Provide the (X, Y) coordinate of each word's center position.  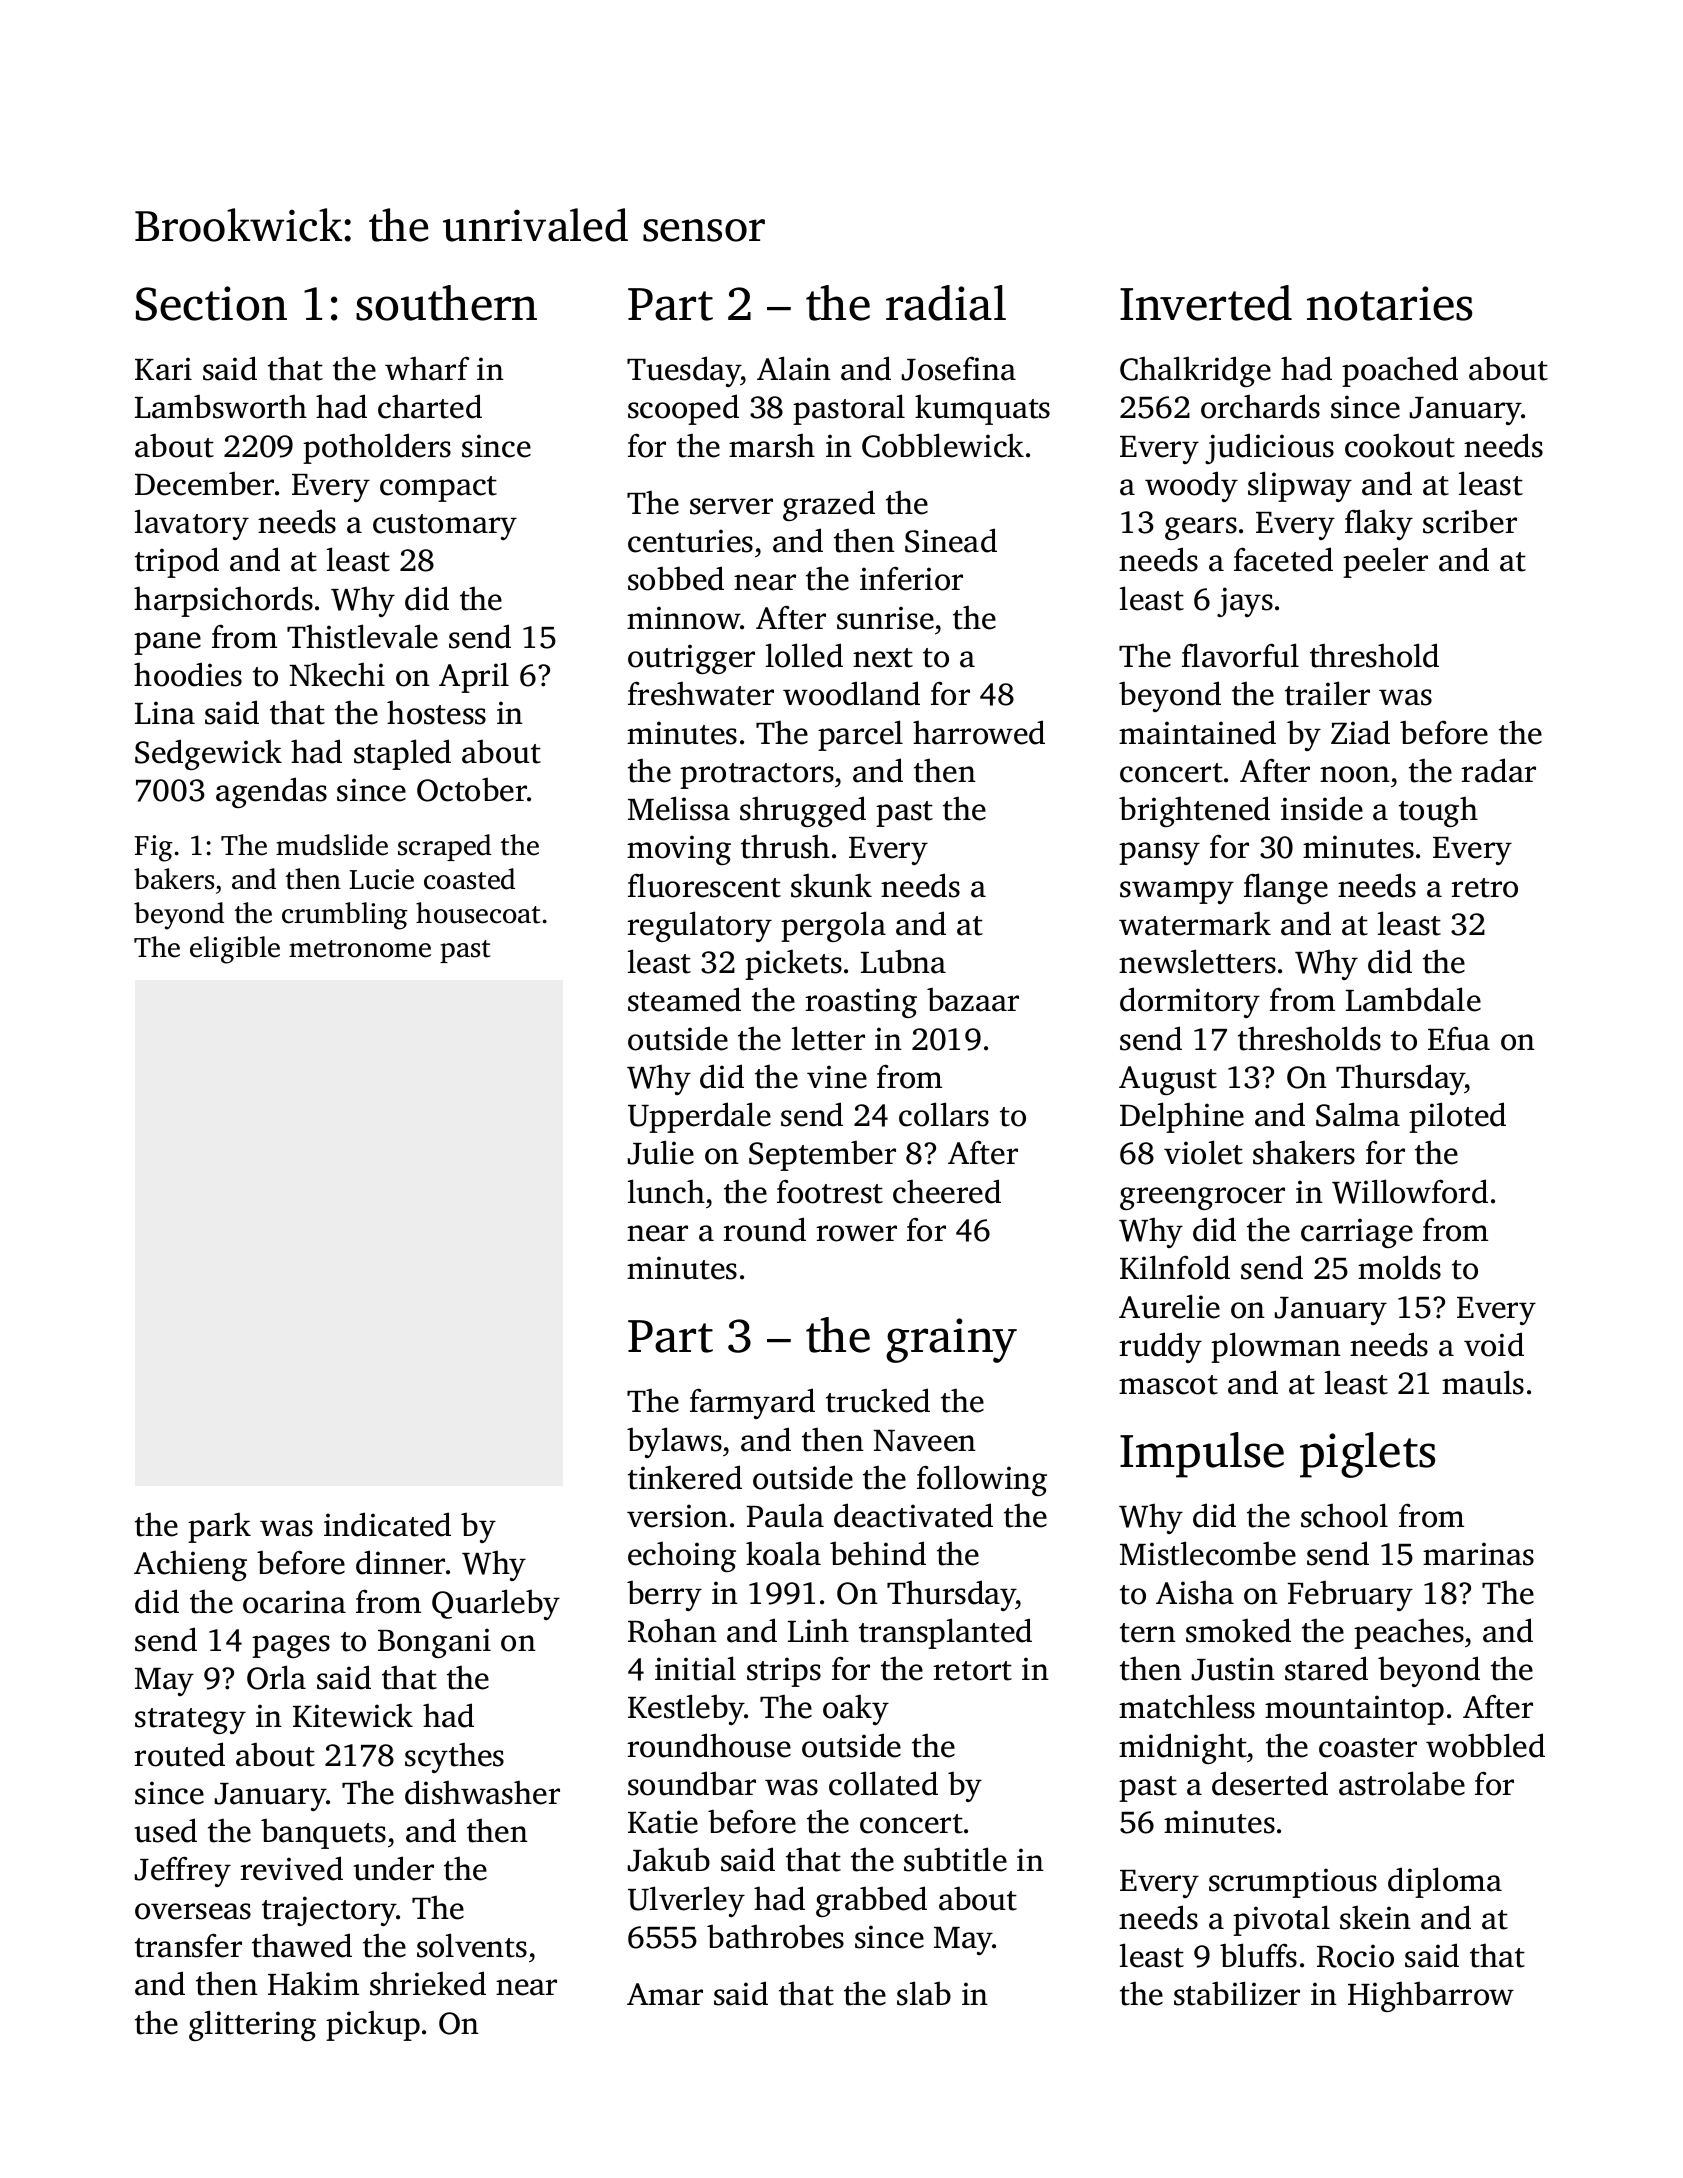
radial (946, 303)
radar (1498, 770)
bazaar (973, 999)
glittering (252, 2025)
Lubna (903, 961)
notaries (1389, 303)
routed (179, 1754)
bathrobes (775, 1936)
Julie (661, 1152)
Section (211, 303)
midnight (1183, 1748)
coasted (469, 879)
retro (1484, 888)
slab (924, 1993)
